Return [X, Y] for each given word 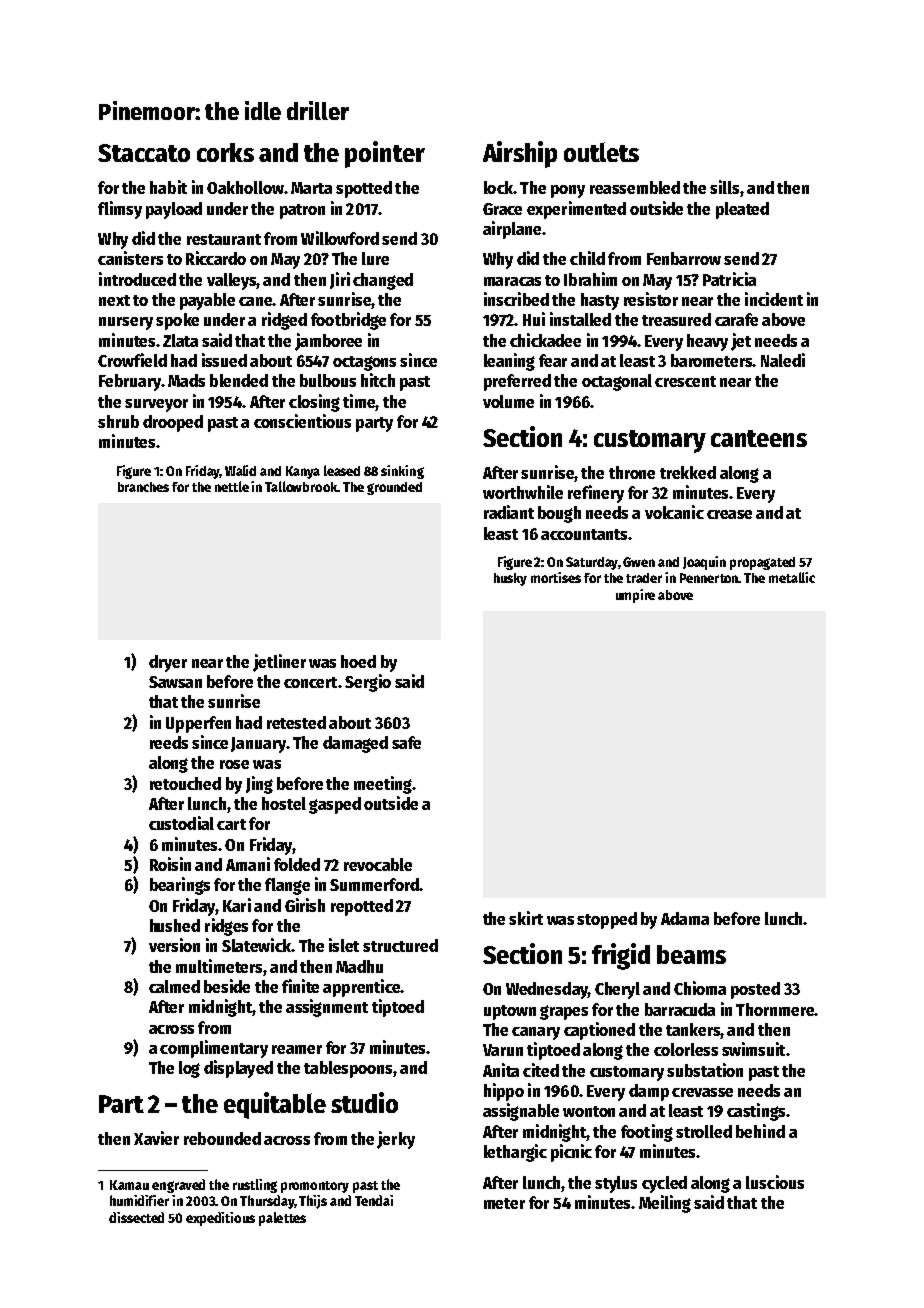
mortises [556, 577]
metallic [792, 577]
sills [724, 187]
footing [647, 1133]
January [259, 745]
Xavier [156, 1138]
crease [729, 514]
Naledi [783, 360]
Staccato [144, 153]
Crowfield [132, 360]
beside [227, 986]
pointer [385, 154]
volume [508, 401]
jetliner [279, 663]
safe [406, 742]
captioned [599, 1031]
